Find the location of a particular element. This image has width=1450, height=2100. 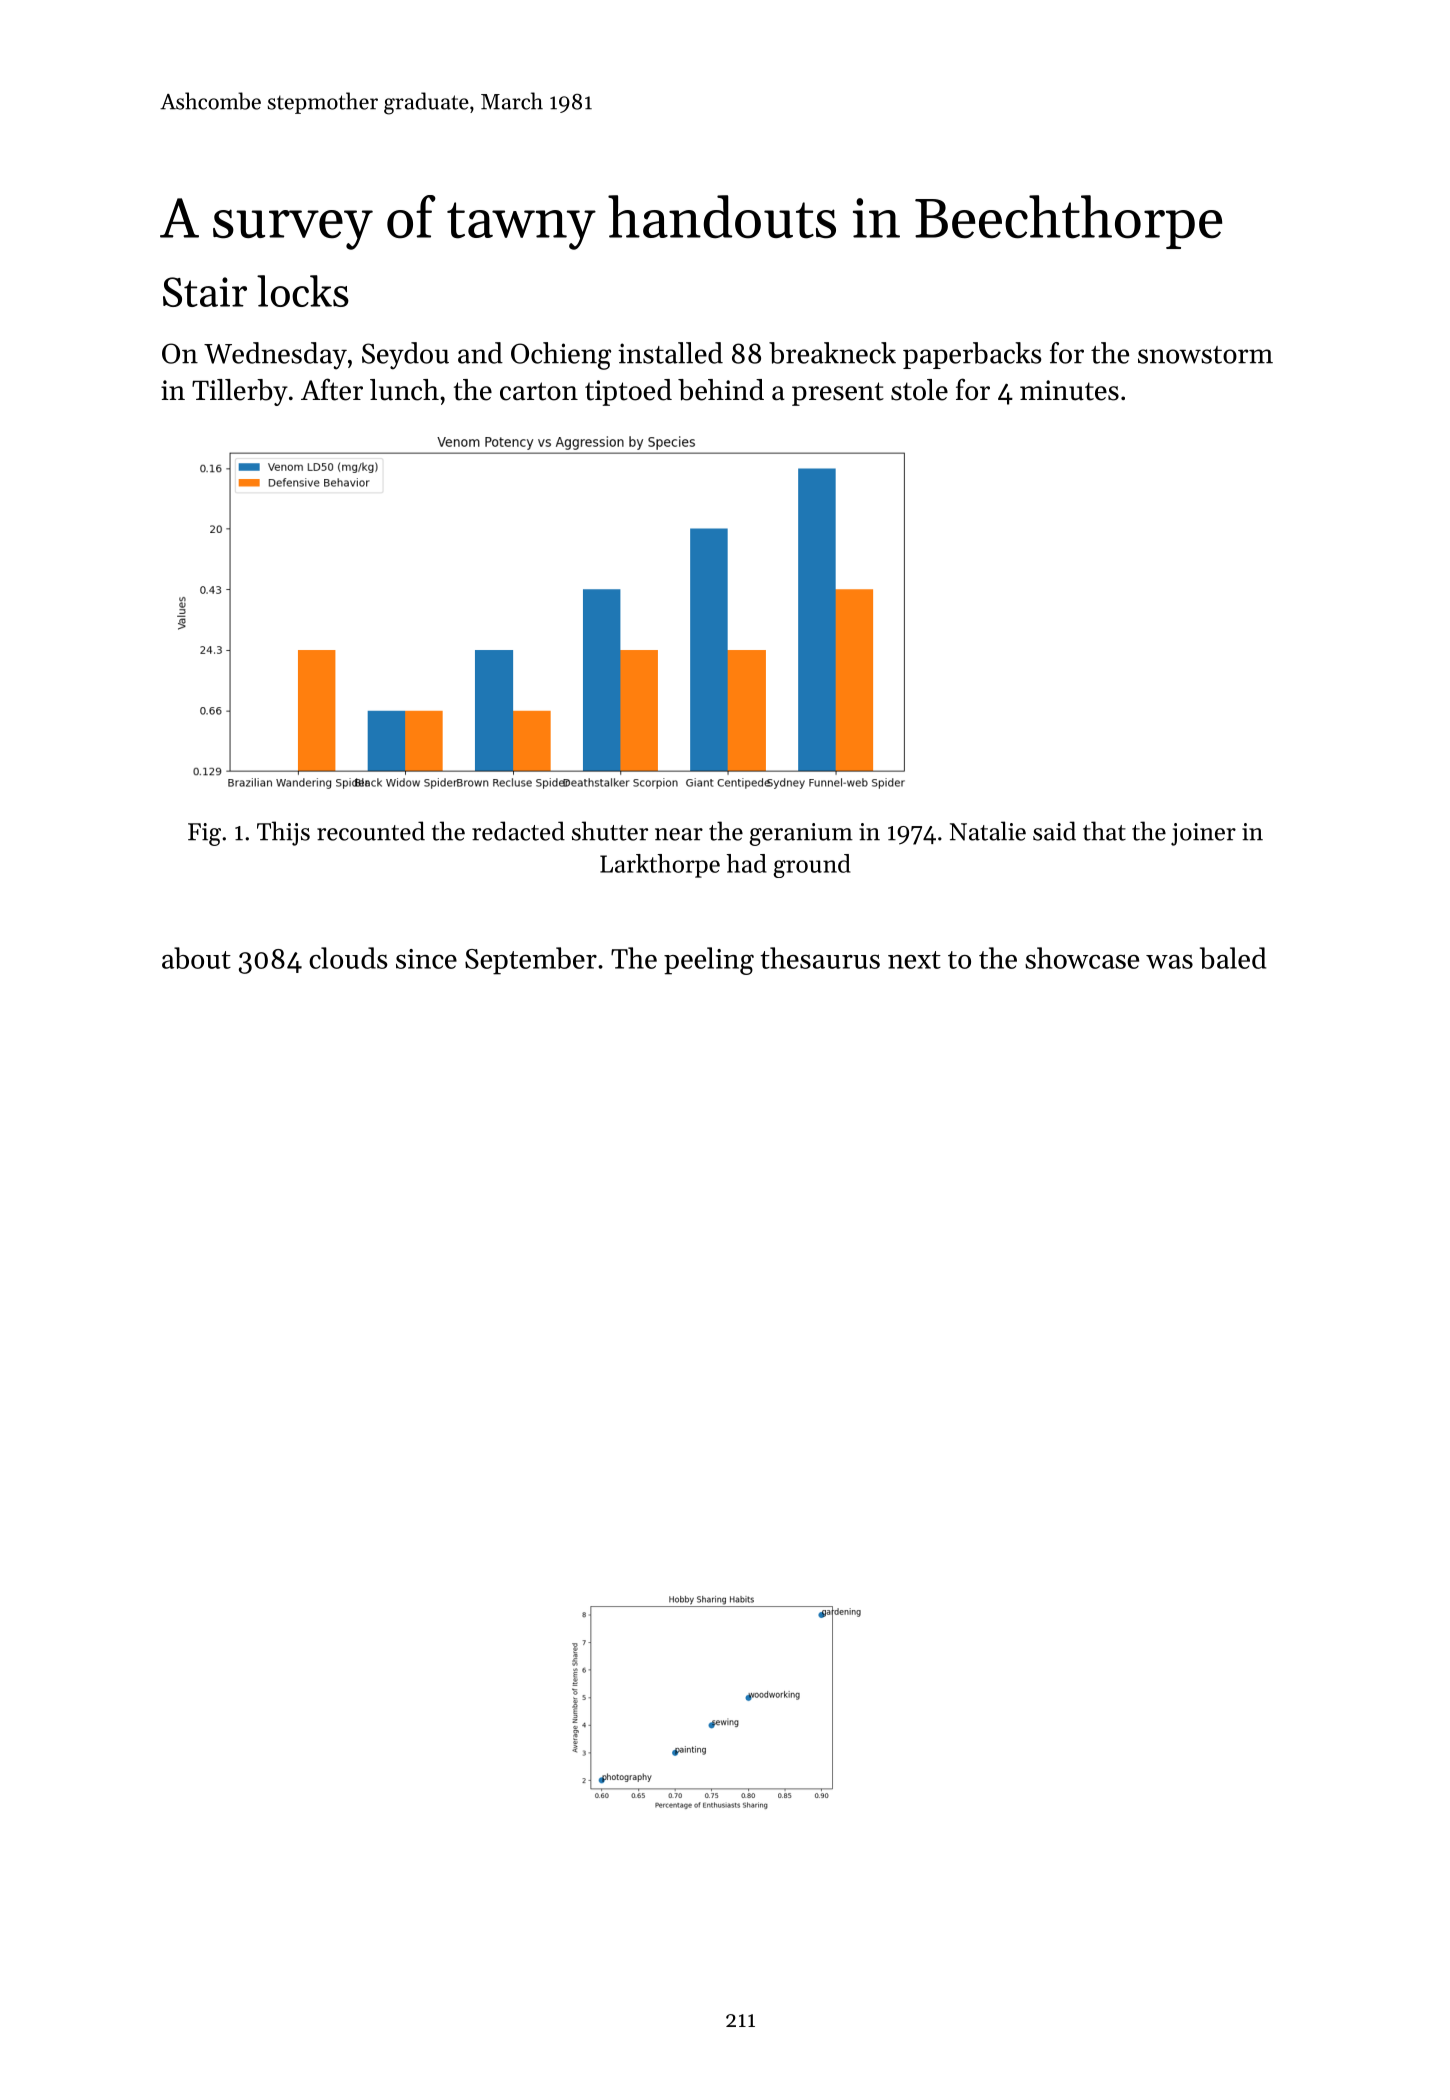

Larkthorpe is located at coordinates (660, 866).
